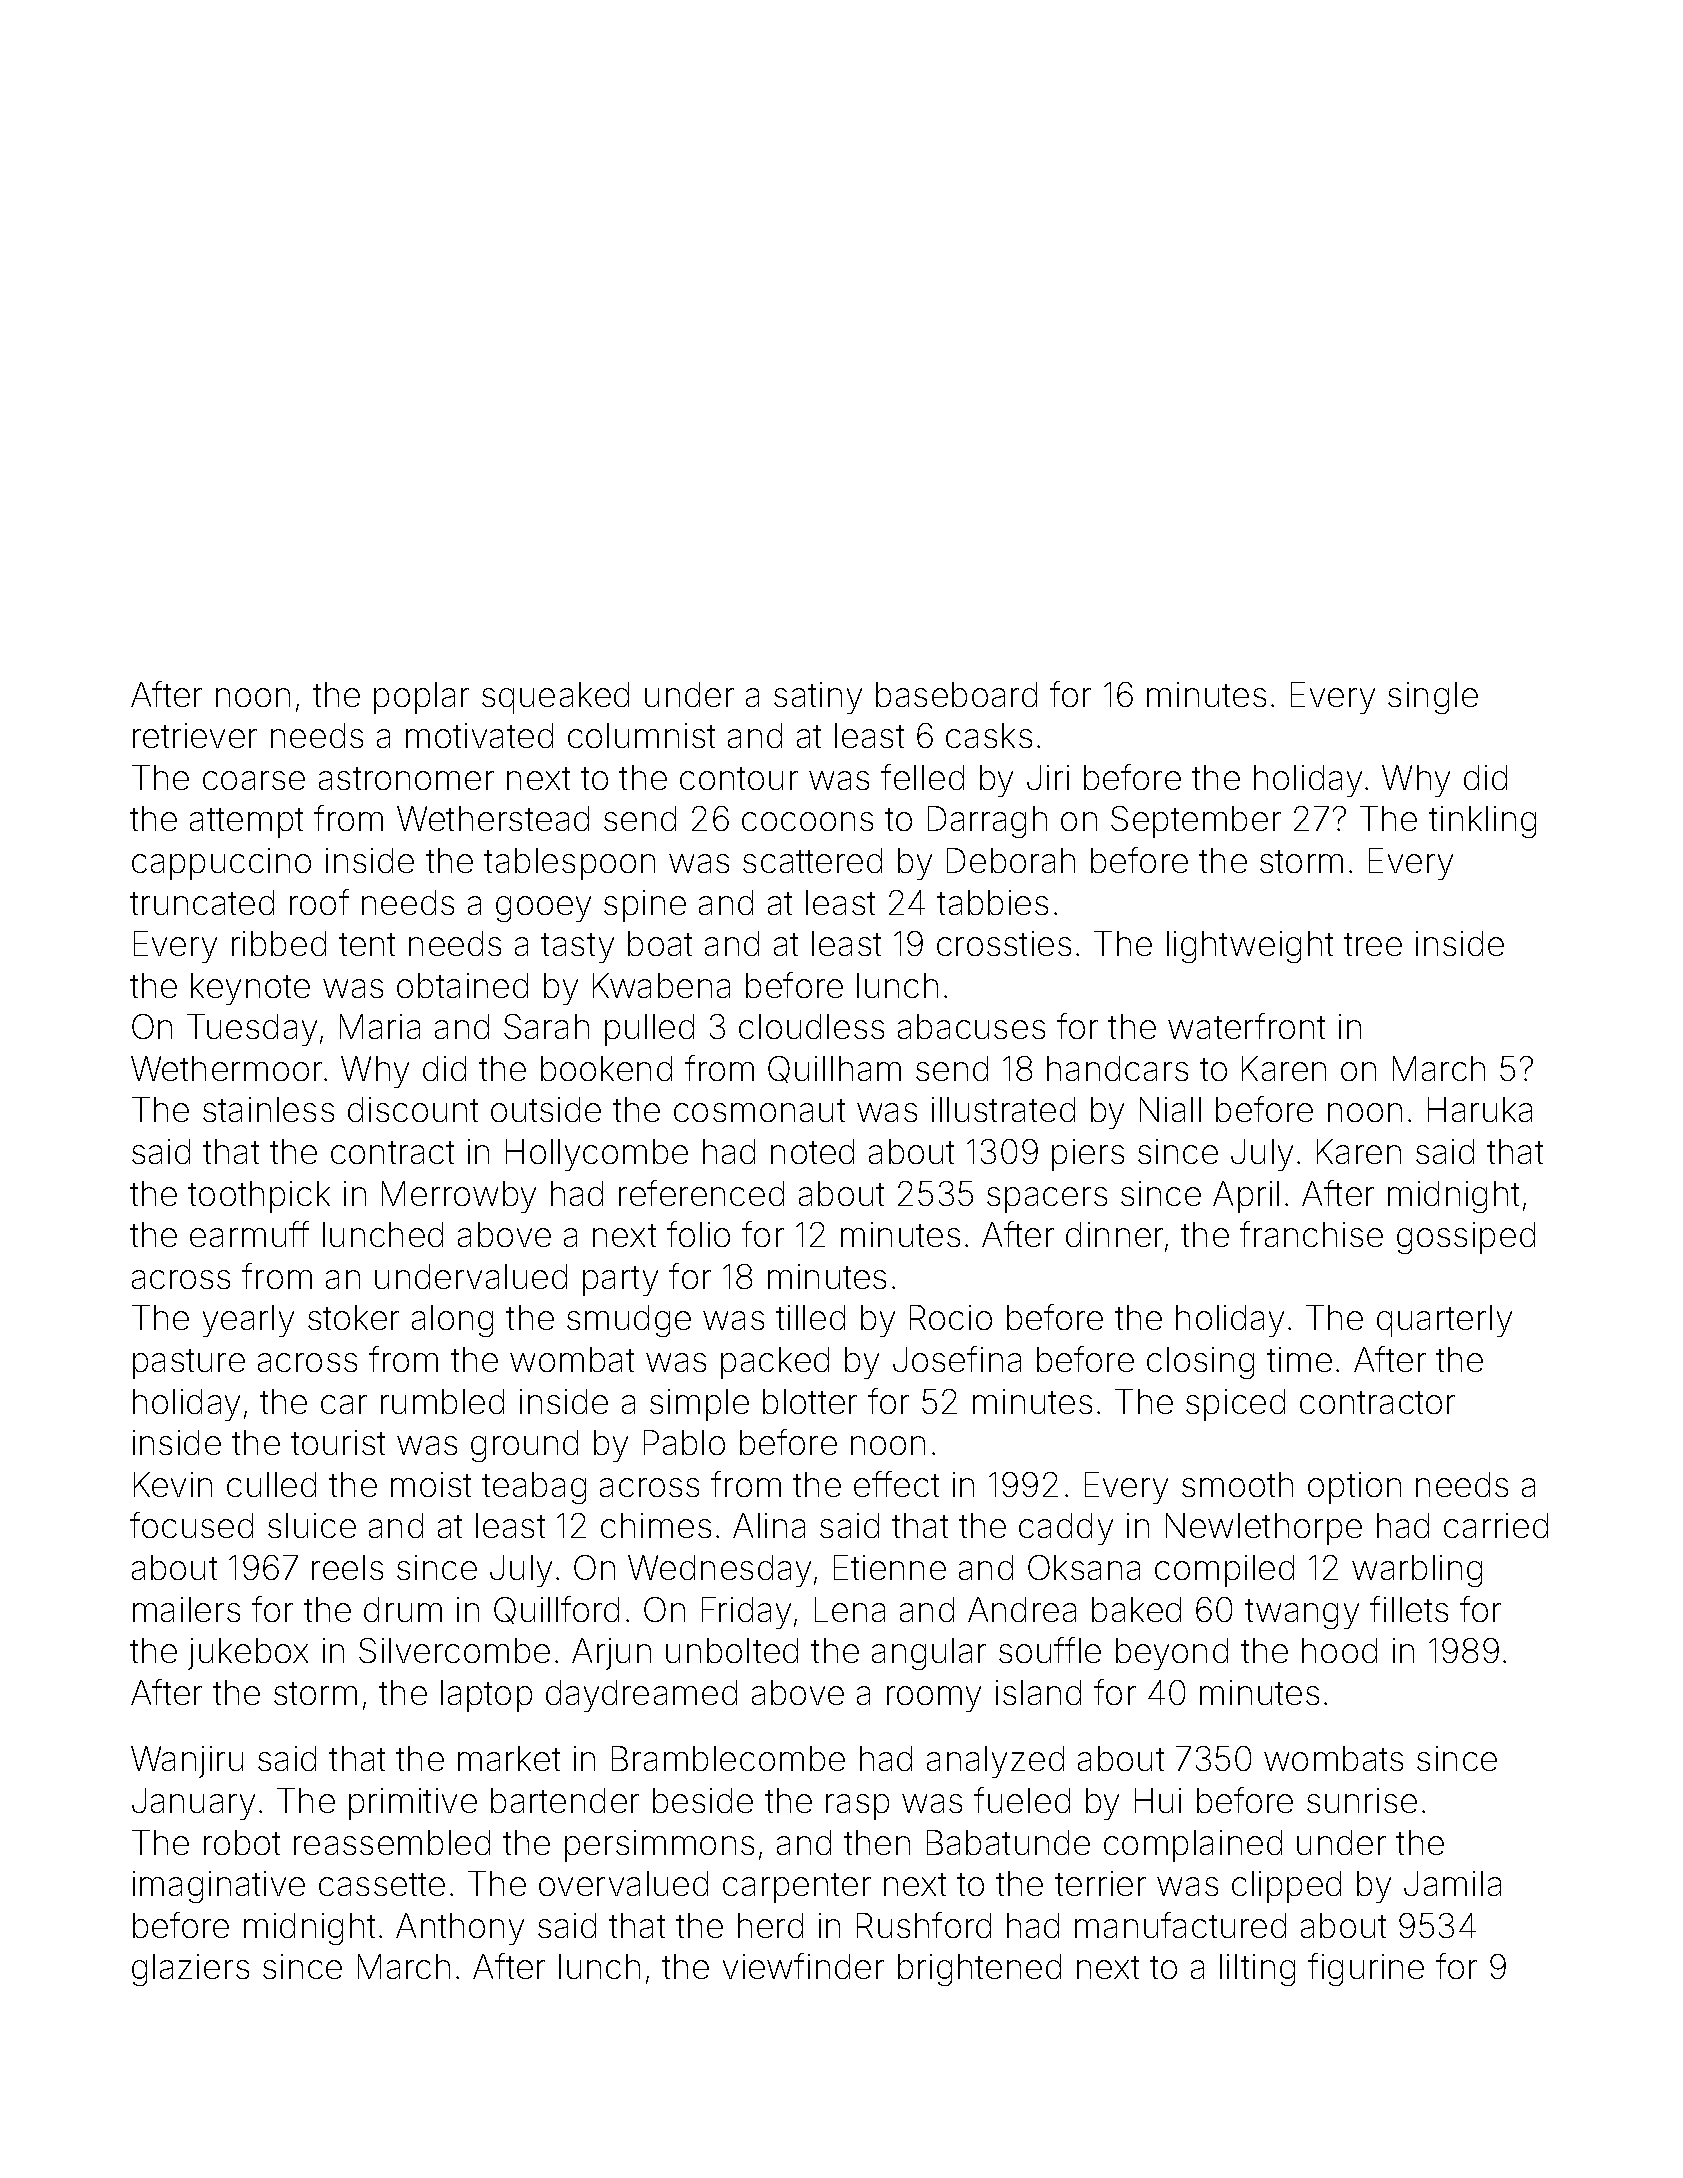  I want to click on jukebox, so click(248, 1654).
